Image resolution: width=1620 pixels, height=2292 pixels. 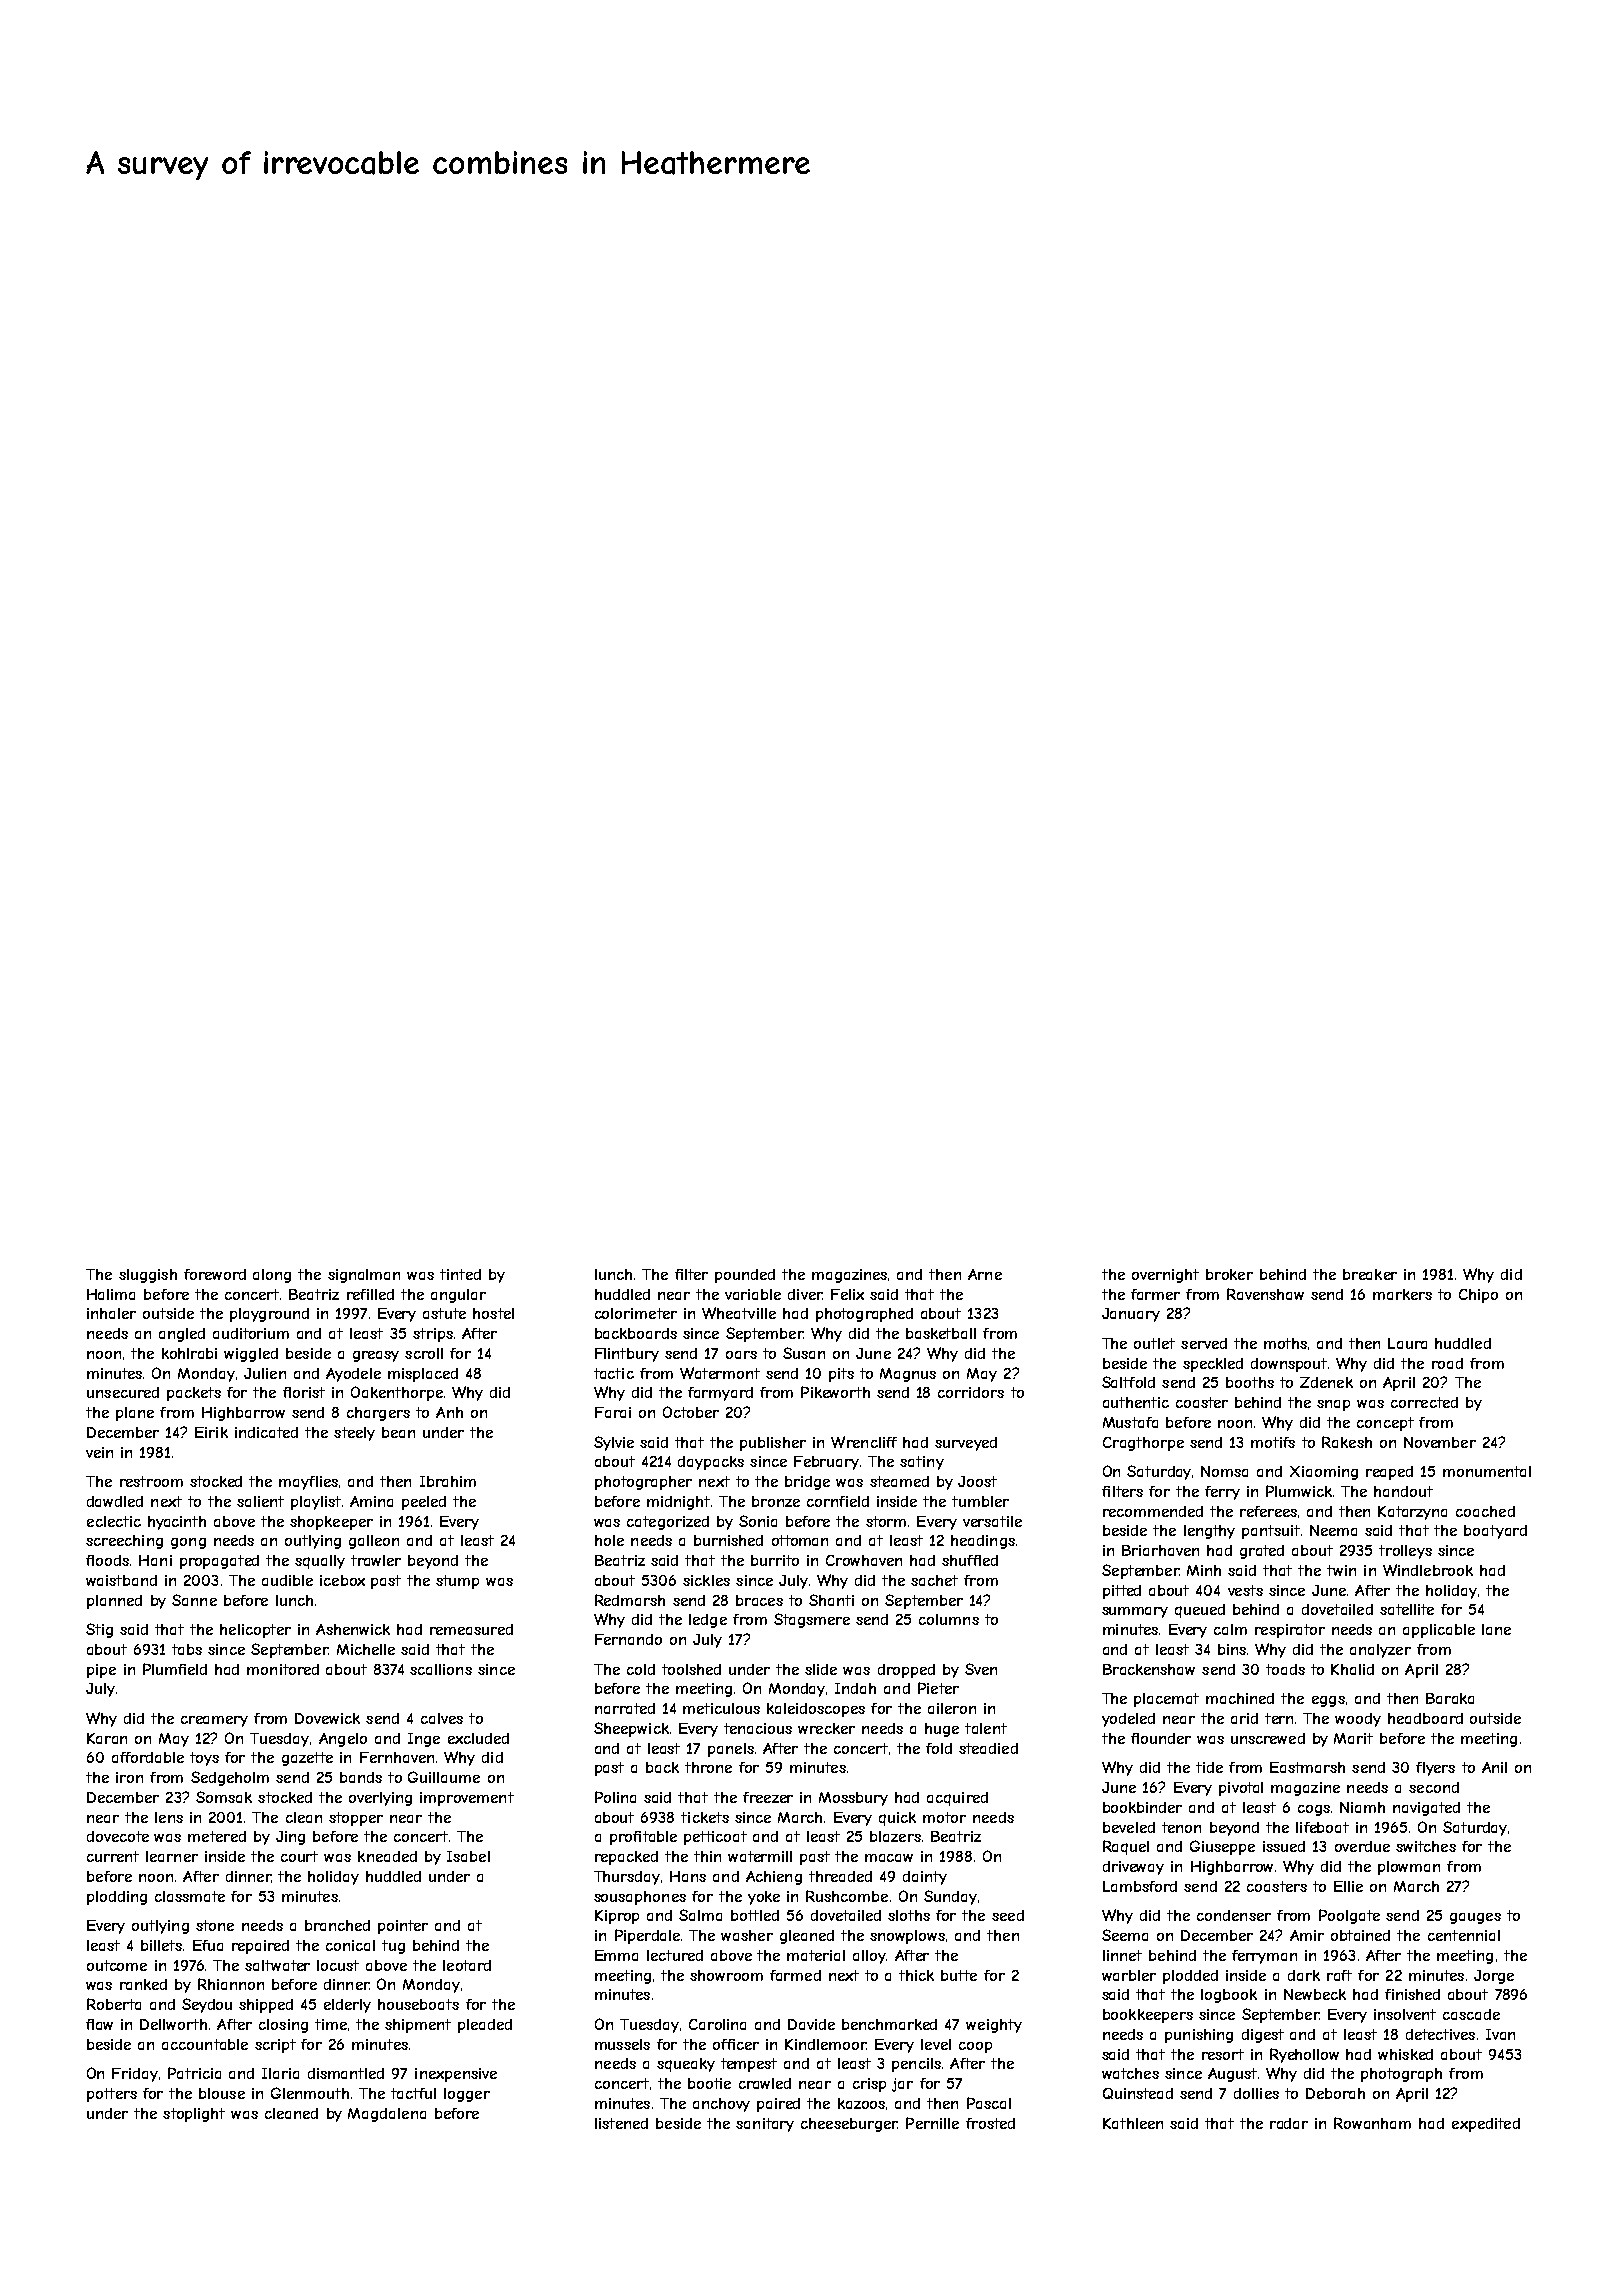 I want to click on icebox, so click(x=342, y=1580).
